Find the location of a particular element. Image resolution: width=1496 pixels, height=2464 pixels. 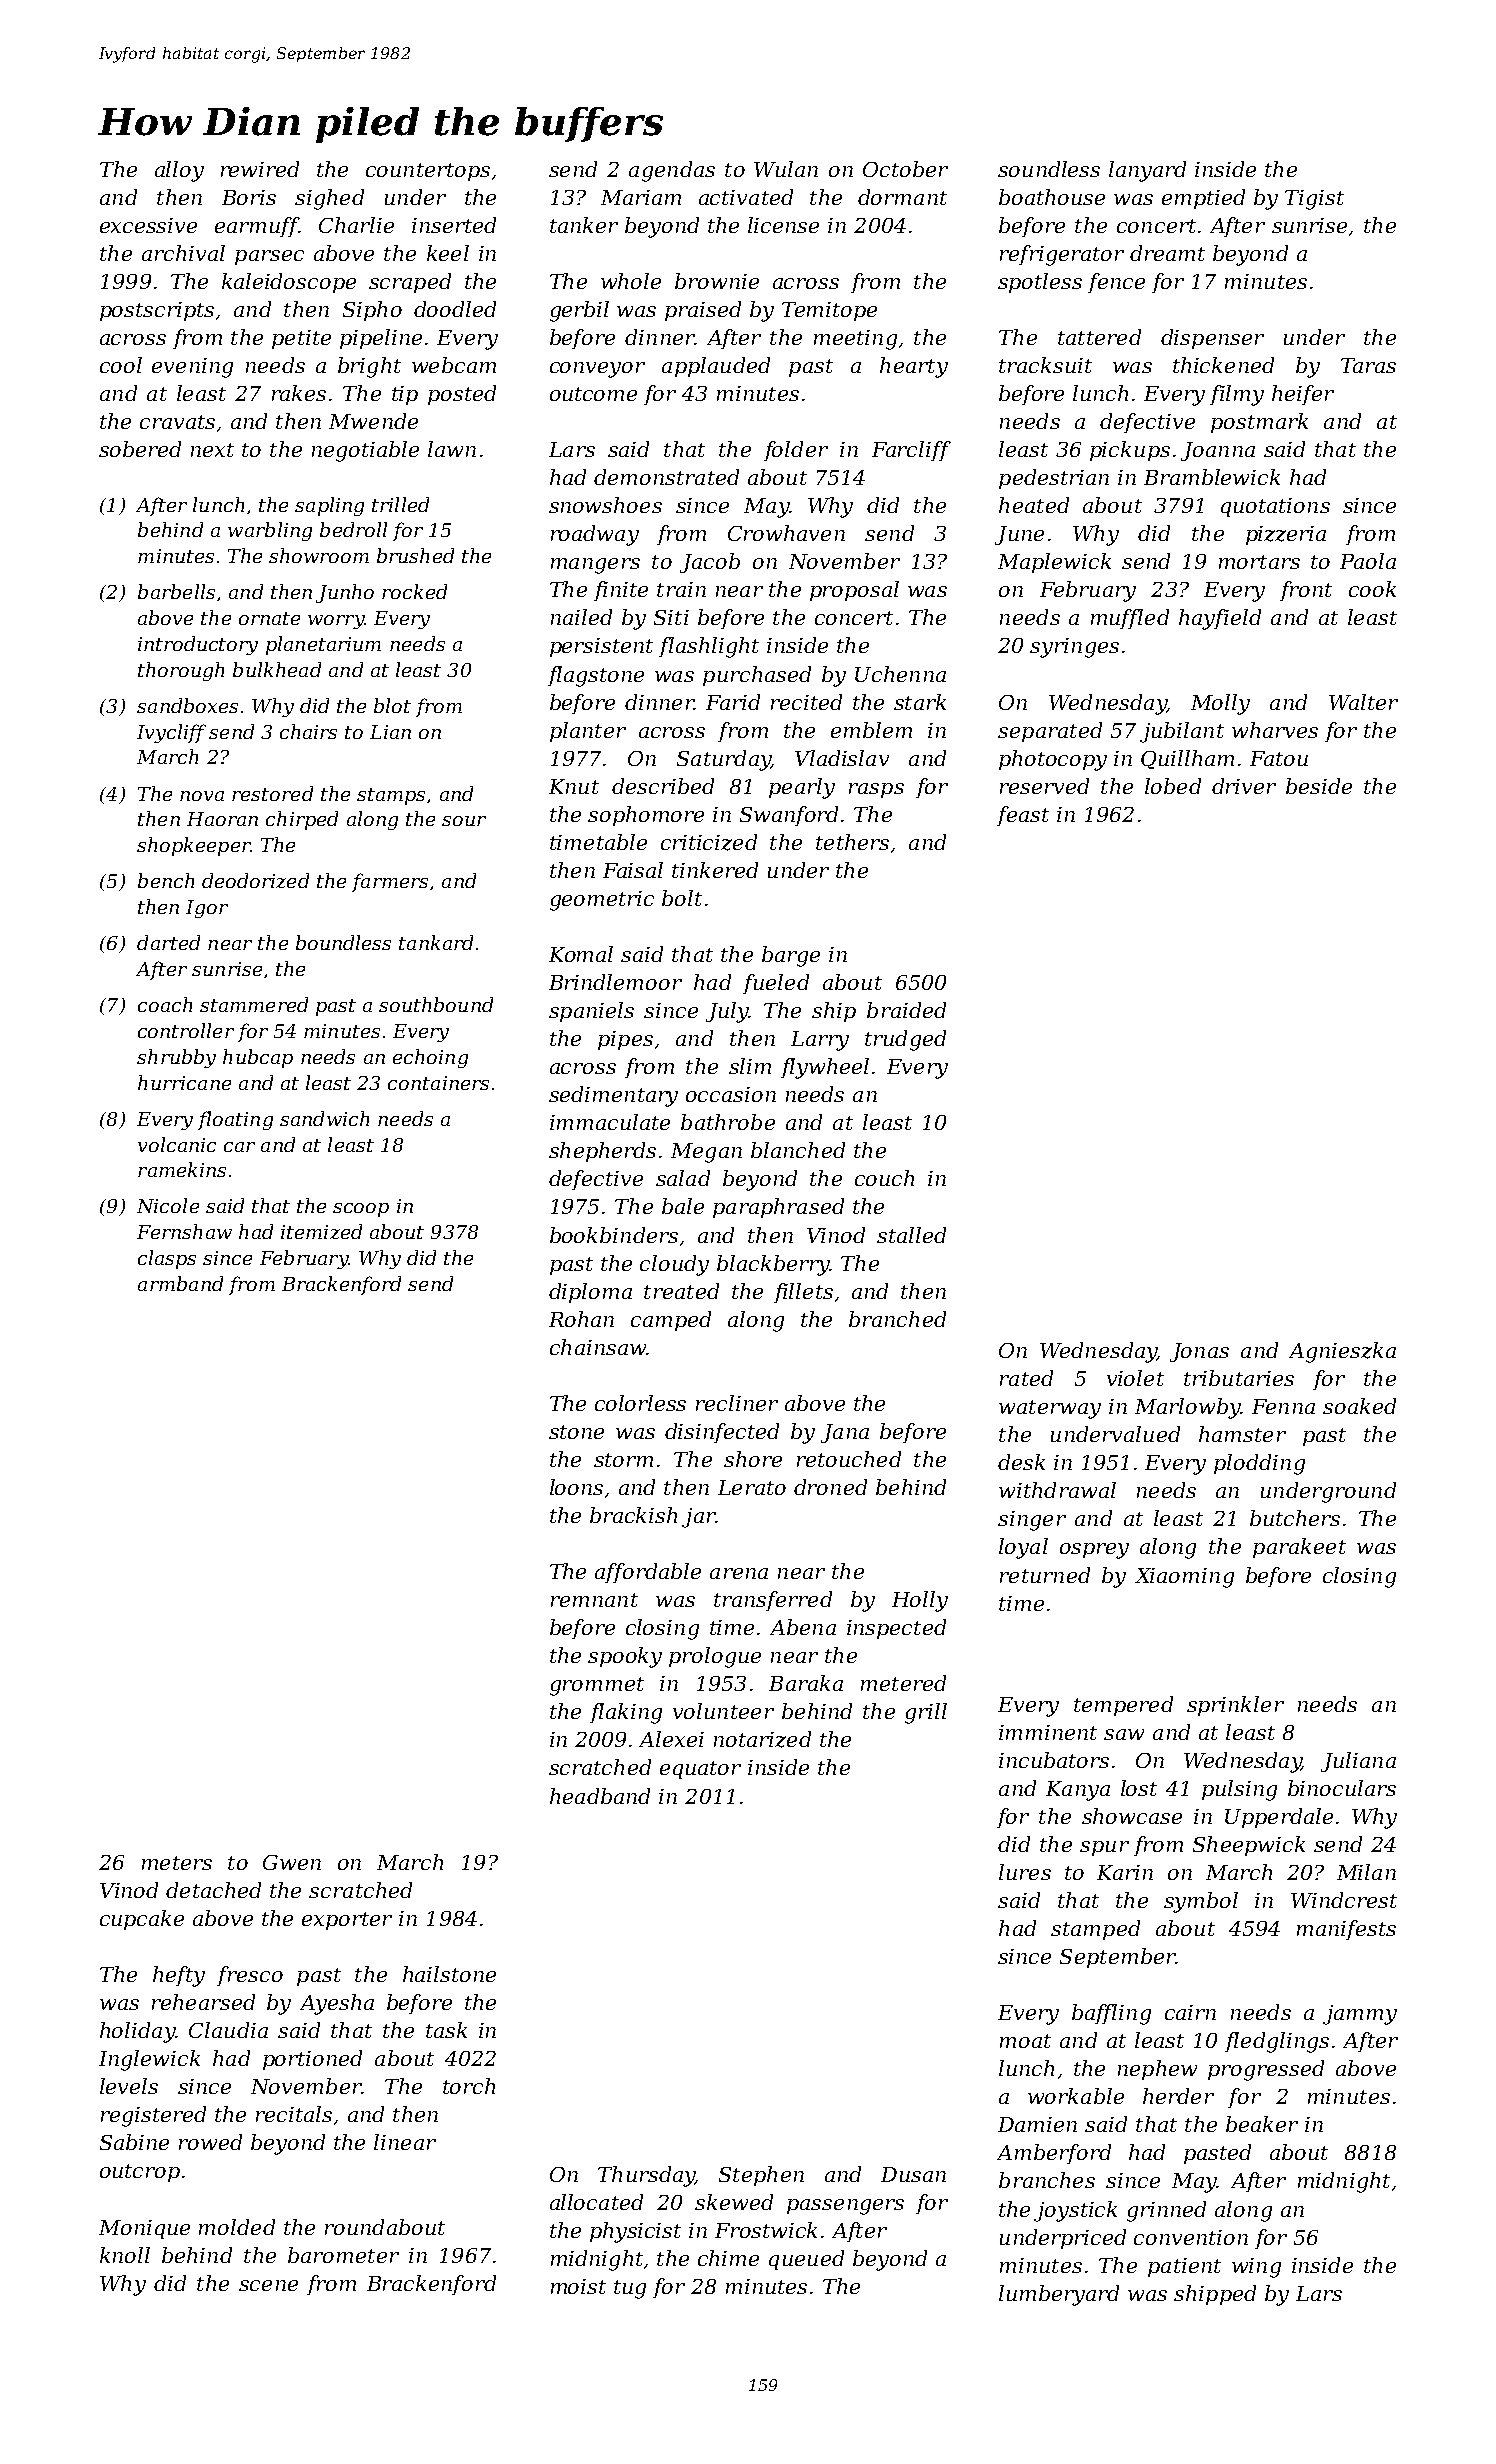

trudged is located at coordinates (905, 1040).
